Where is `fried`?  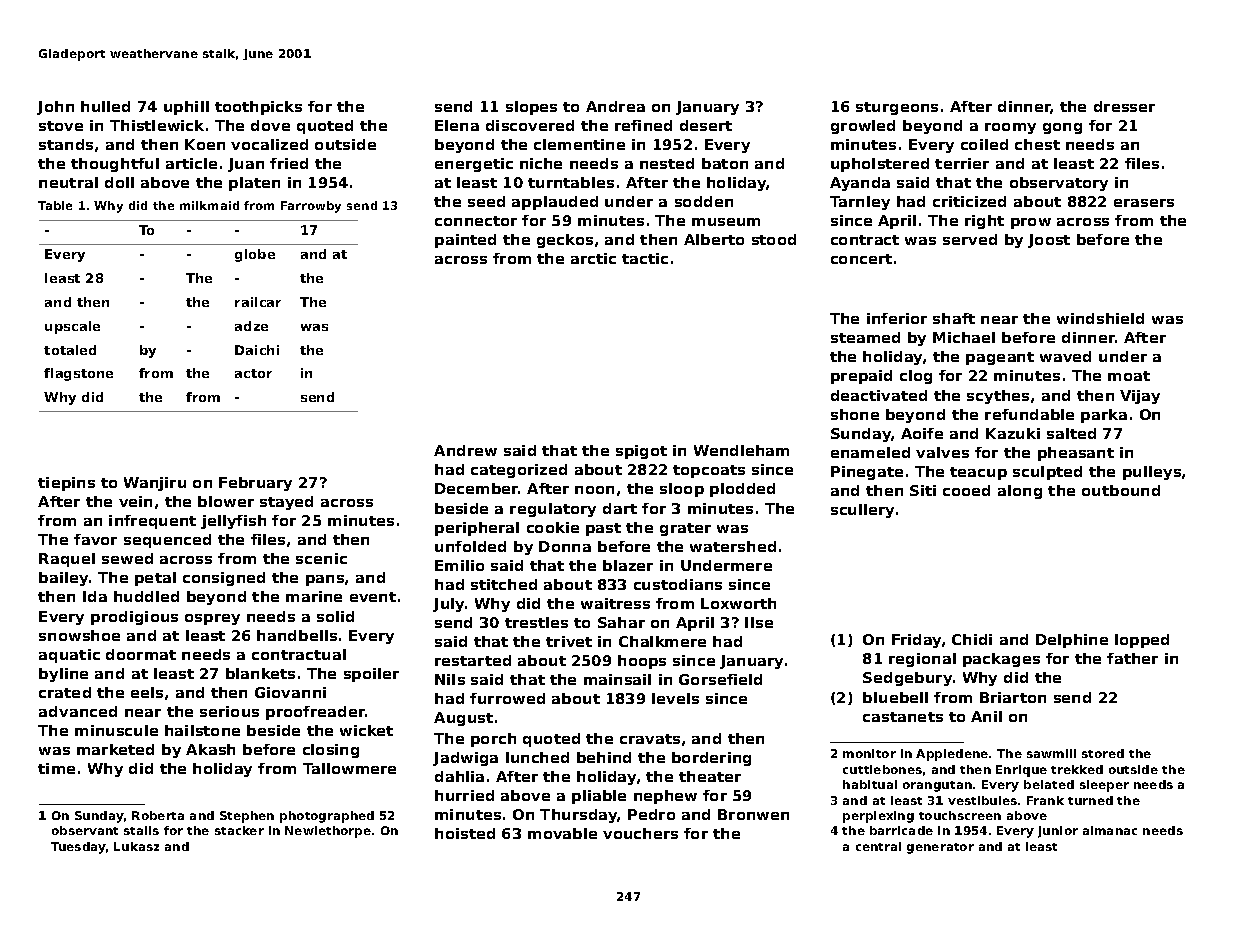 fried is located at coordinates (289, 163).
